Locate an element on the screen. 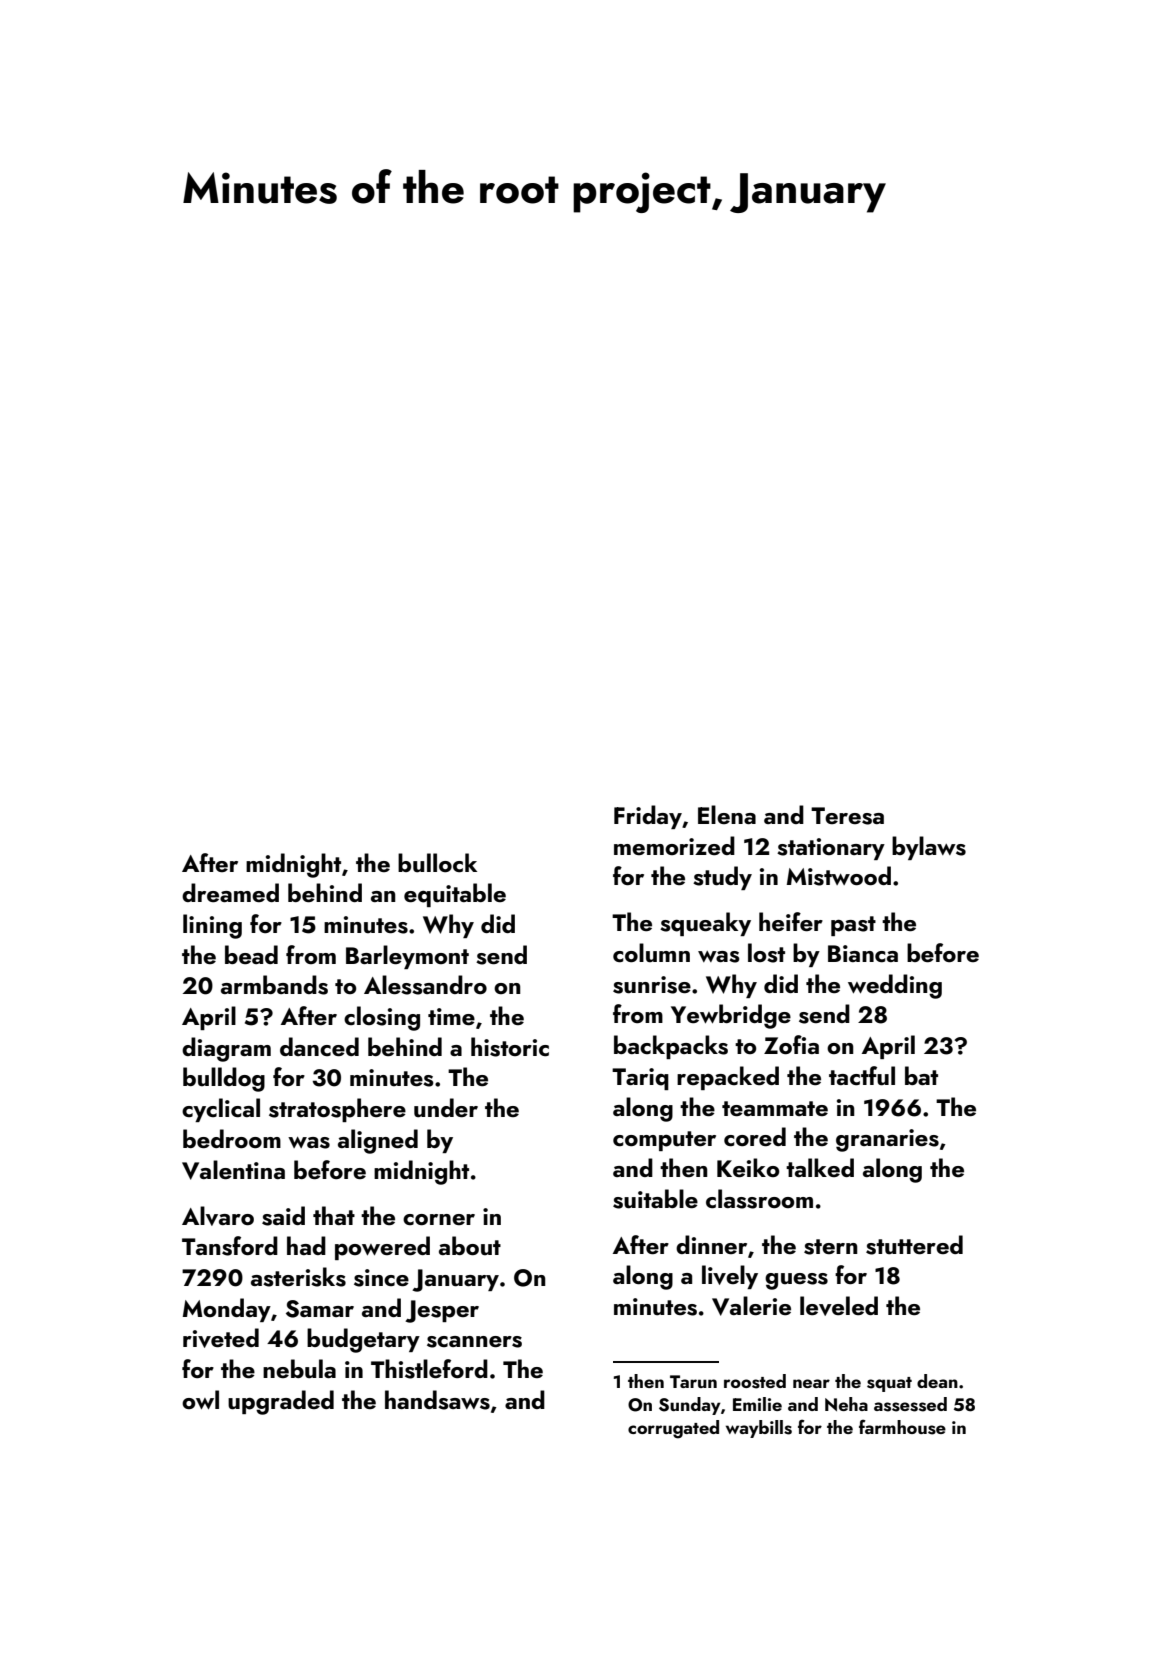 Image resolution: width=1165 pixels, height=1654 pixels. Bianca is located at coordinates (863, 953).
